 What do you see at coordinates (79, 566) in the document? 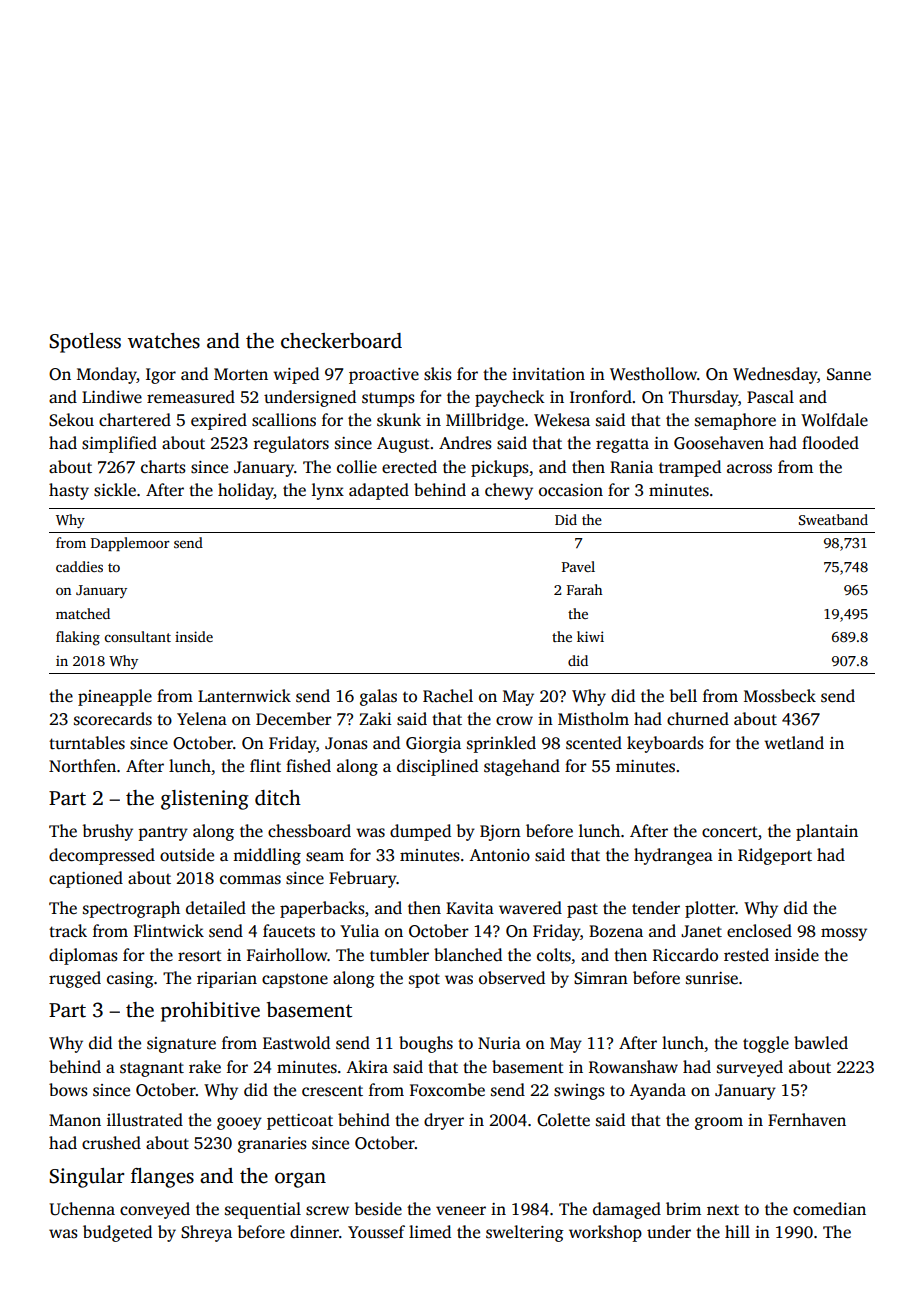
I see `caddies` at bounding box center [79, 566].
